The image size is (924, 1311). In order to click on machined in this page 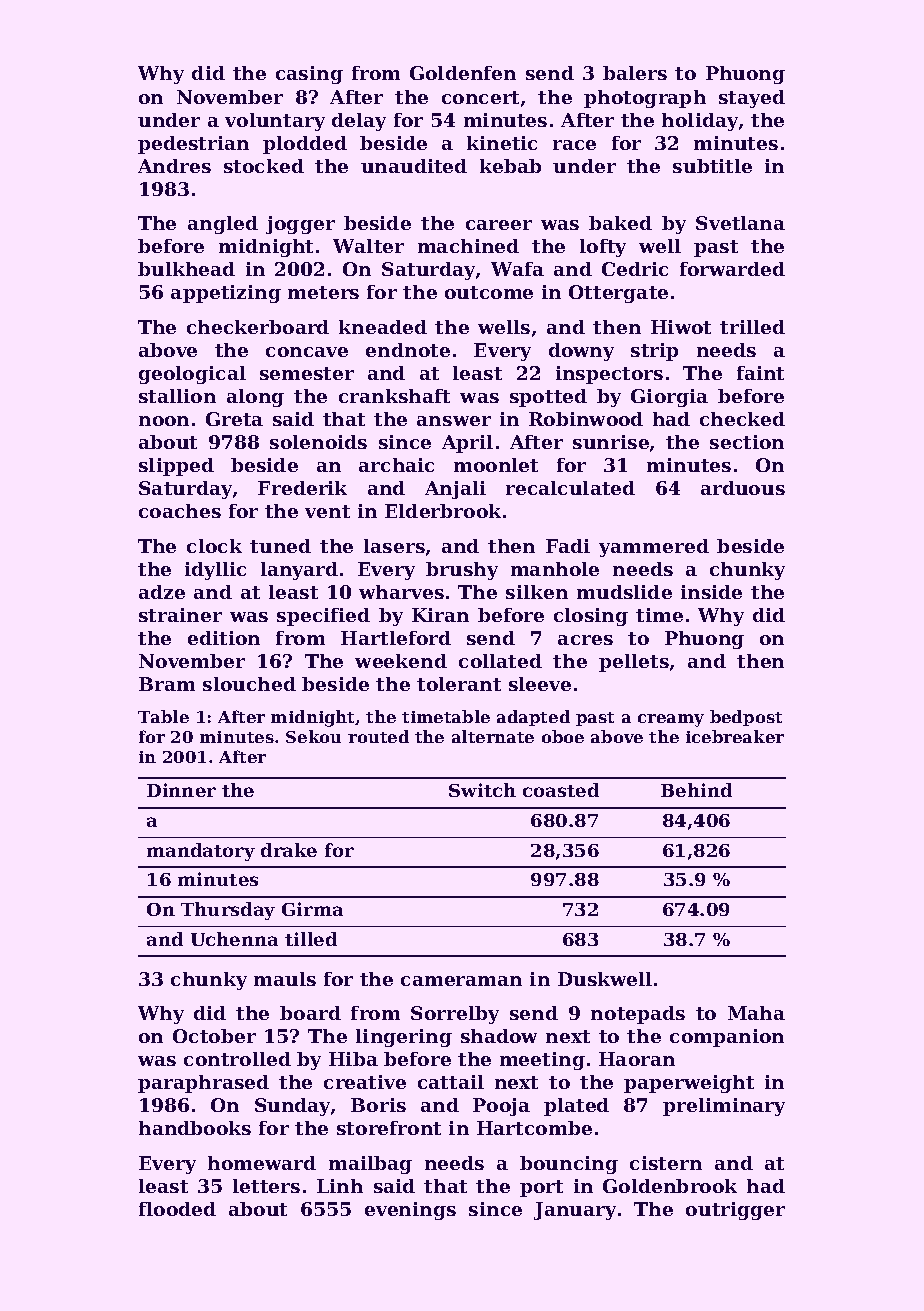, I will do `click(468, 246)`.
